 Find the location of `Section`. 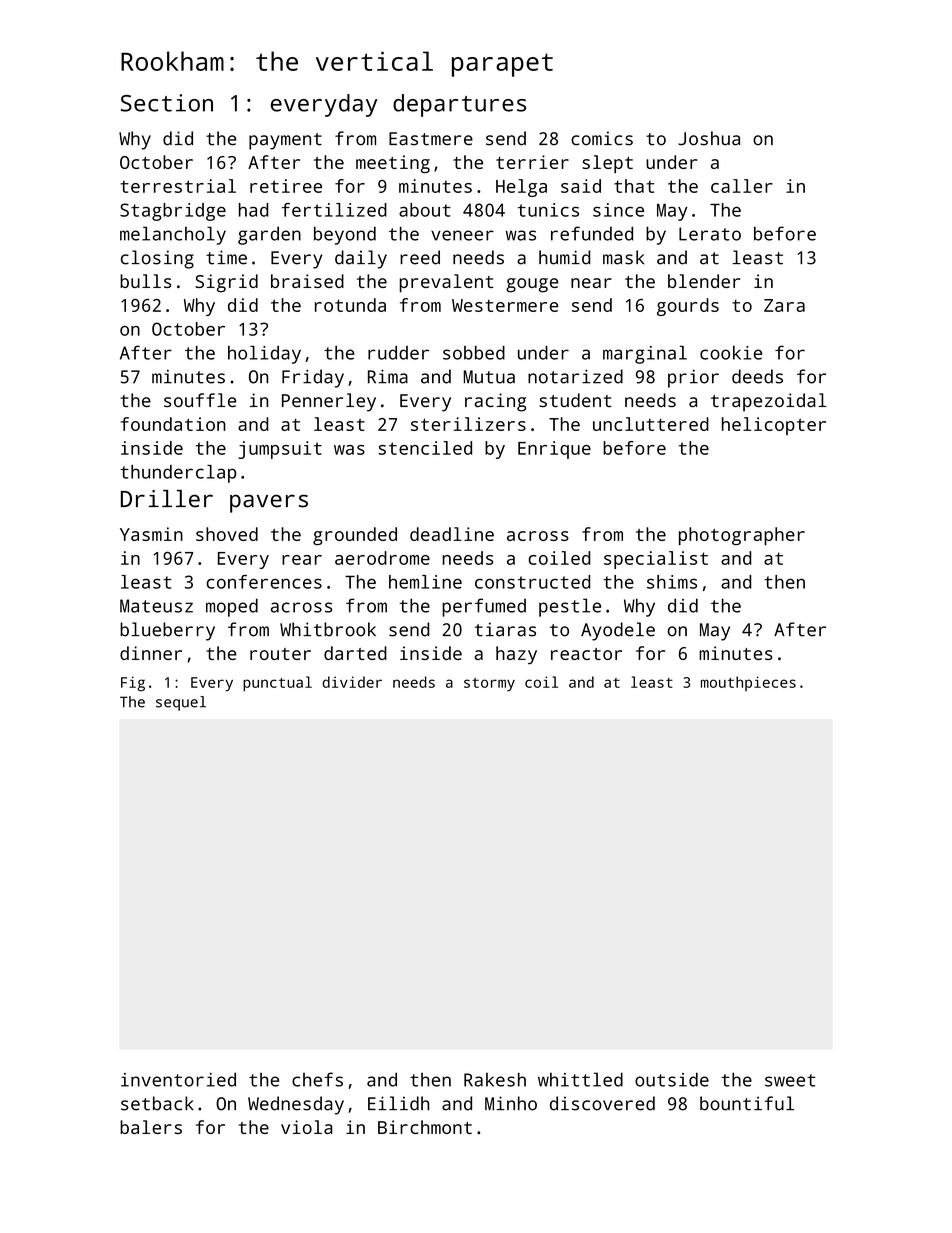

Section is located at coordinates (167, 103).
